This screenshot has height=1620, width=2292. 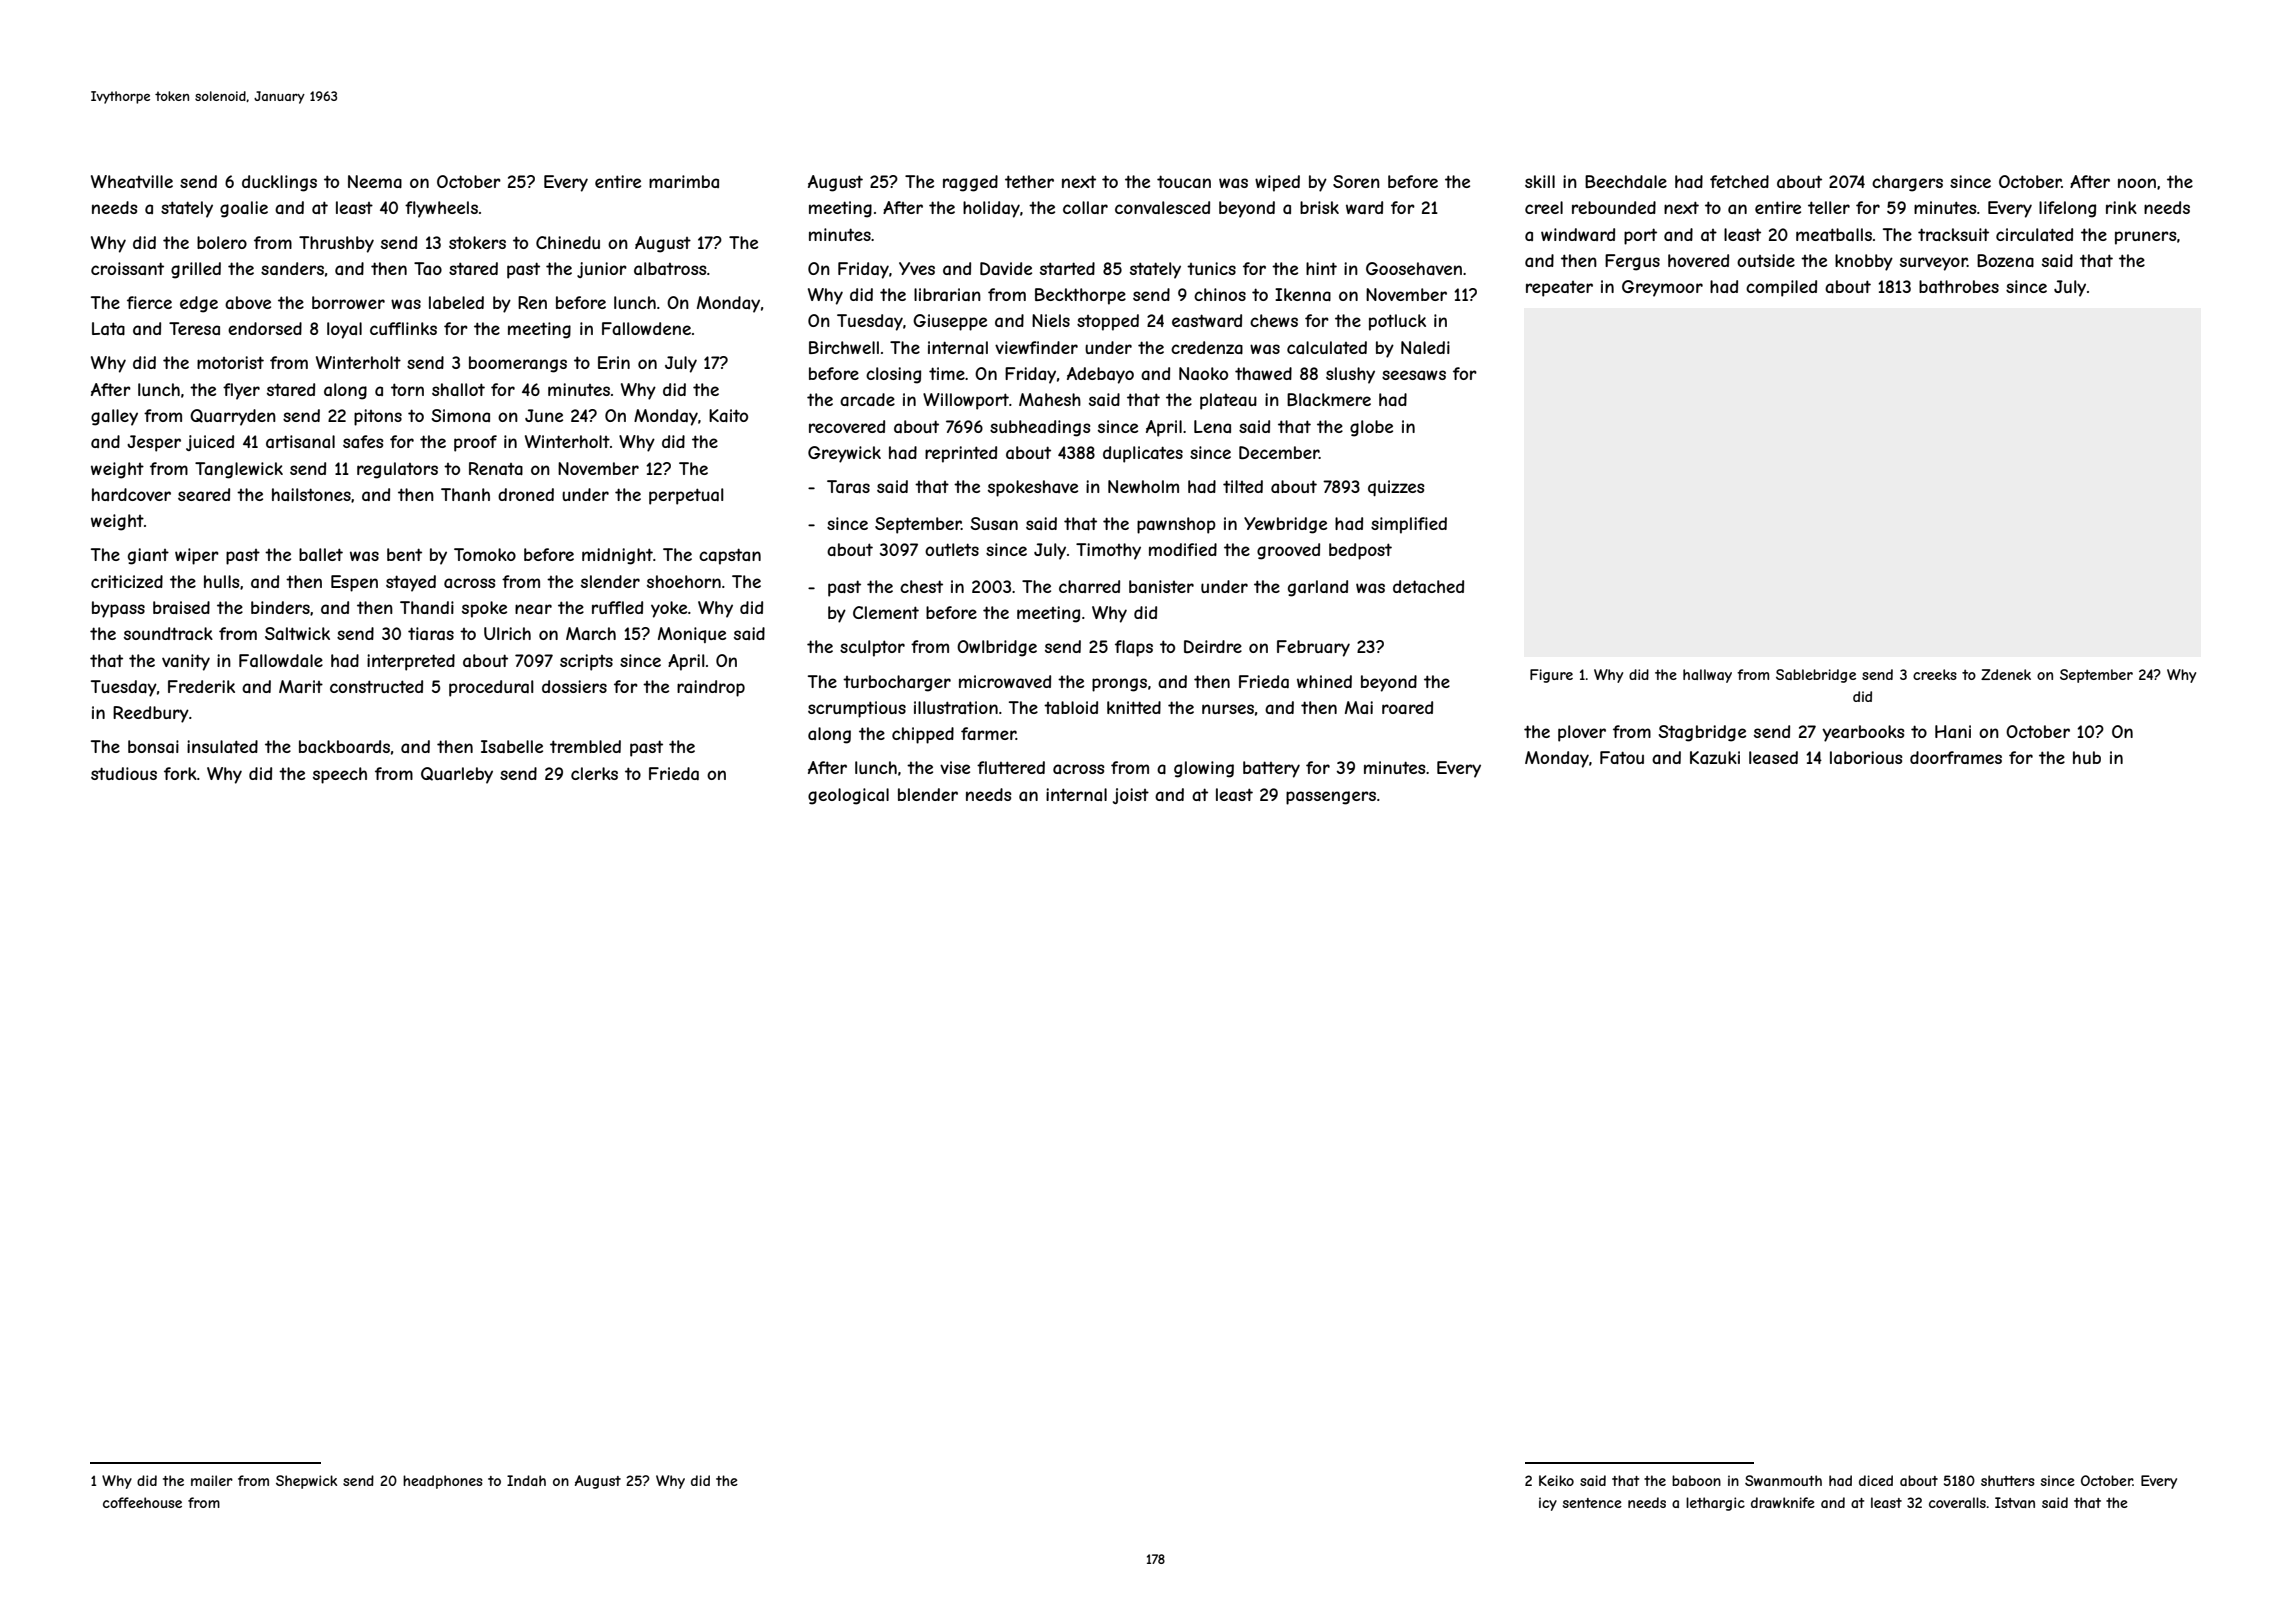 What do you see at coordinates (1959, 286) in the screenshot?
I see `bathrobes` at bounding box center [1959, 286].
